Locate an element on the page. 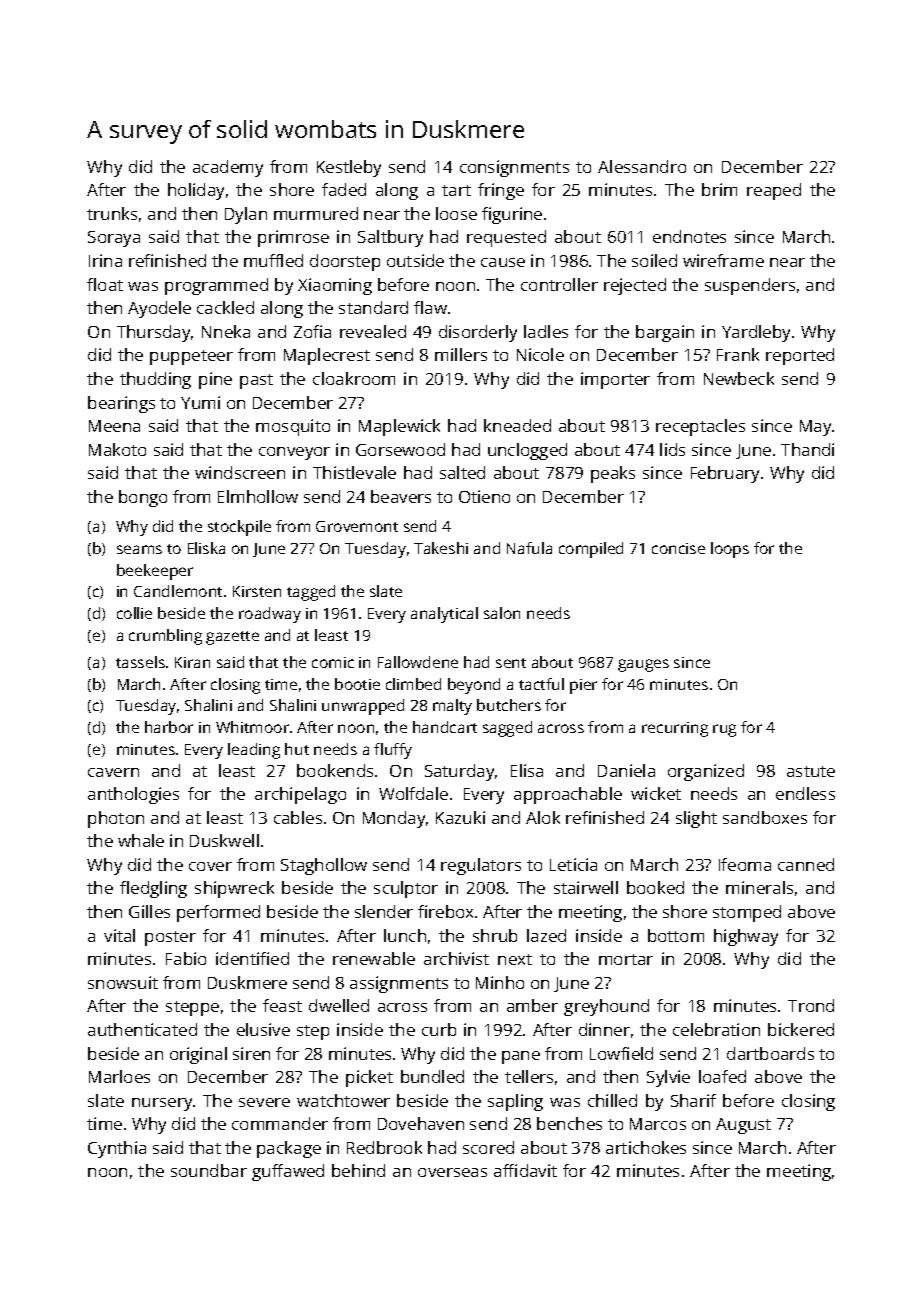 The width and height of the page is (924, 1308). muffled is located at coordinates (273, 260).
